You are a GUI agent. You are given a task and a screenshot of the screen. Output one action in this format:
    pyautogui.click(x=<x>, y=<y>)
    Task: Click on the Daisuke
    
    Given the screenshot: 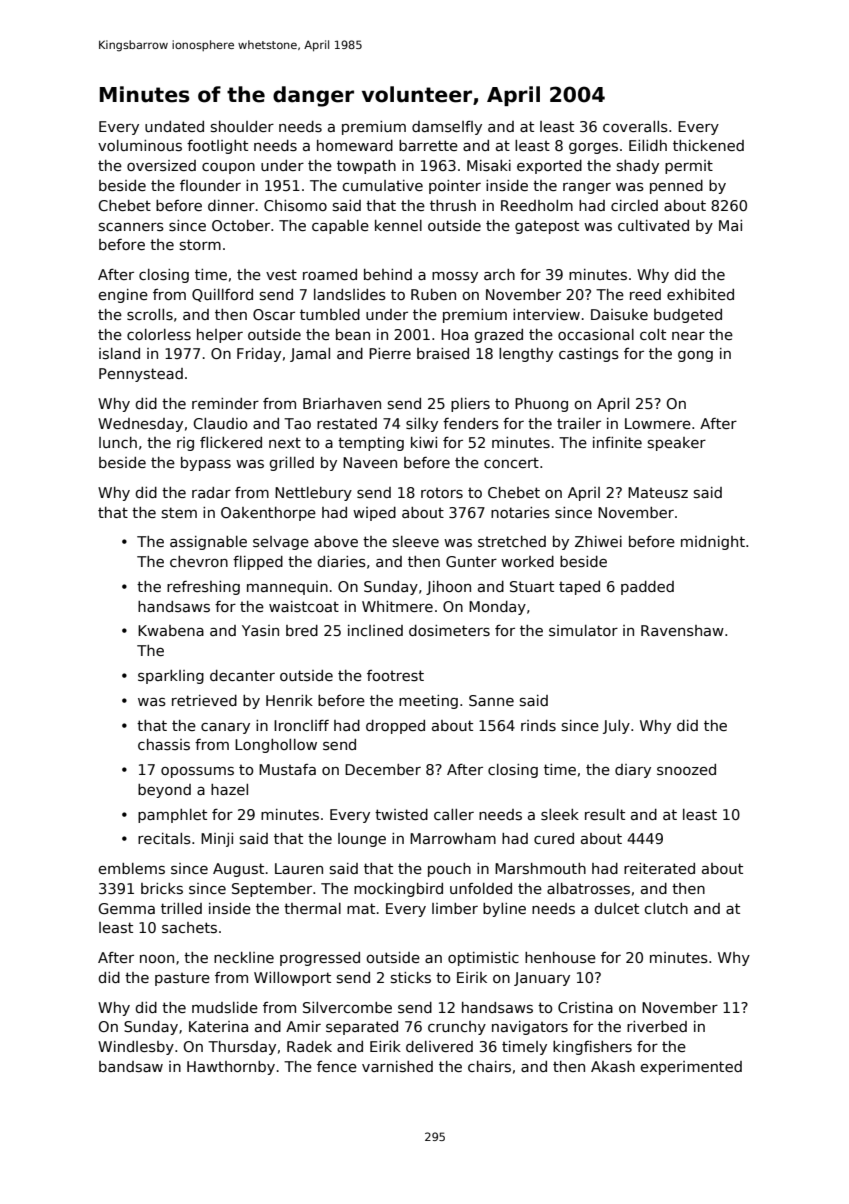 What is the action you would take?
    pyautogui.click(x=619, y=314)
